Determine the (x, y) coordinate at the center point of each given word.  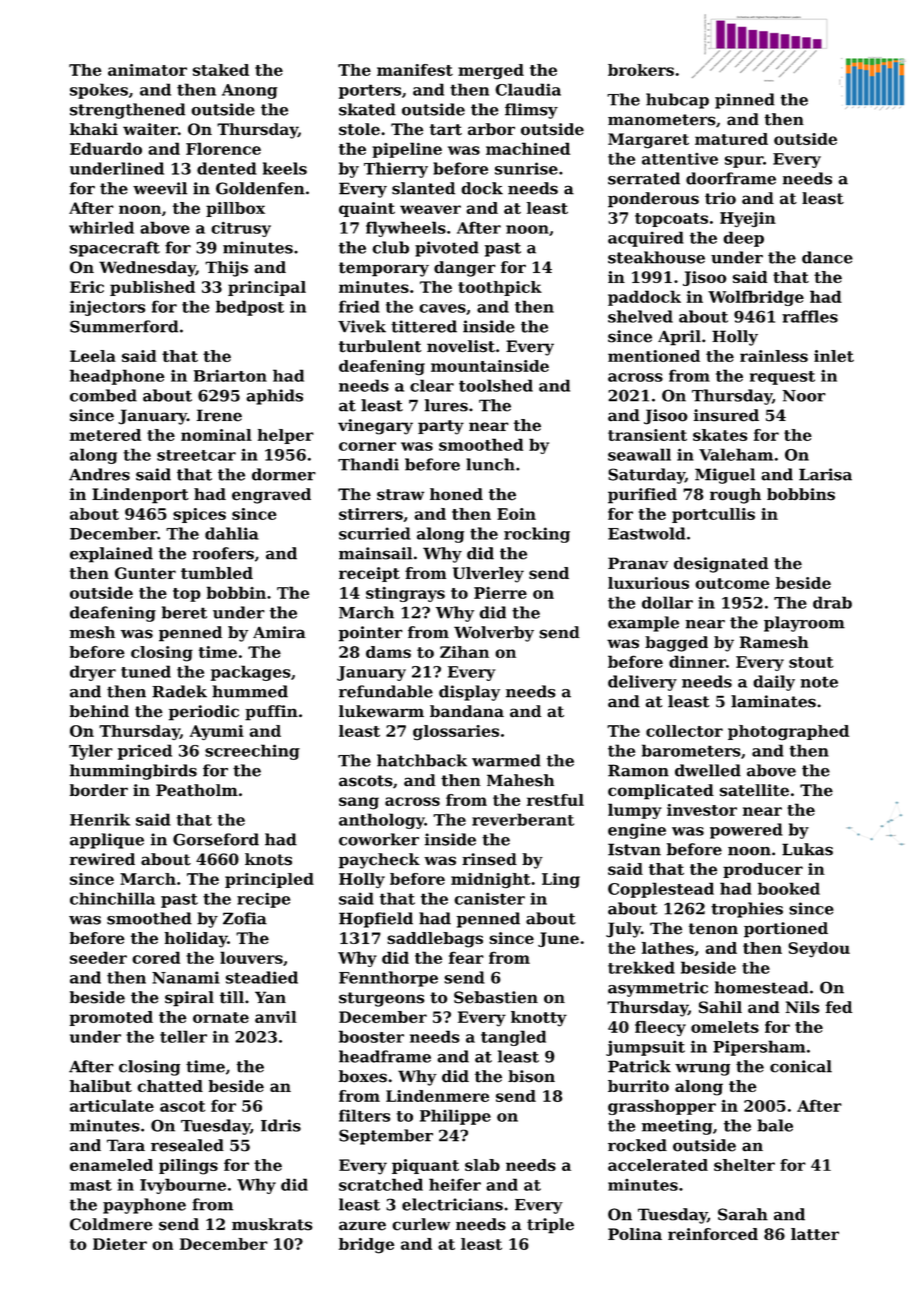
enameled (111, 1165)
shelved (640, 316)
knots (268, 859)
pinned (745, 101)
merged (491, 72)
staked (221, 70)
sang (359, 803)
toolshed (496, 385)
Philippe (455, 1117)
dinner (697, 661)
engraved (271, 496)
